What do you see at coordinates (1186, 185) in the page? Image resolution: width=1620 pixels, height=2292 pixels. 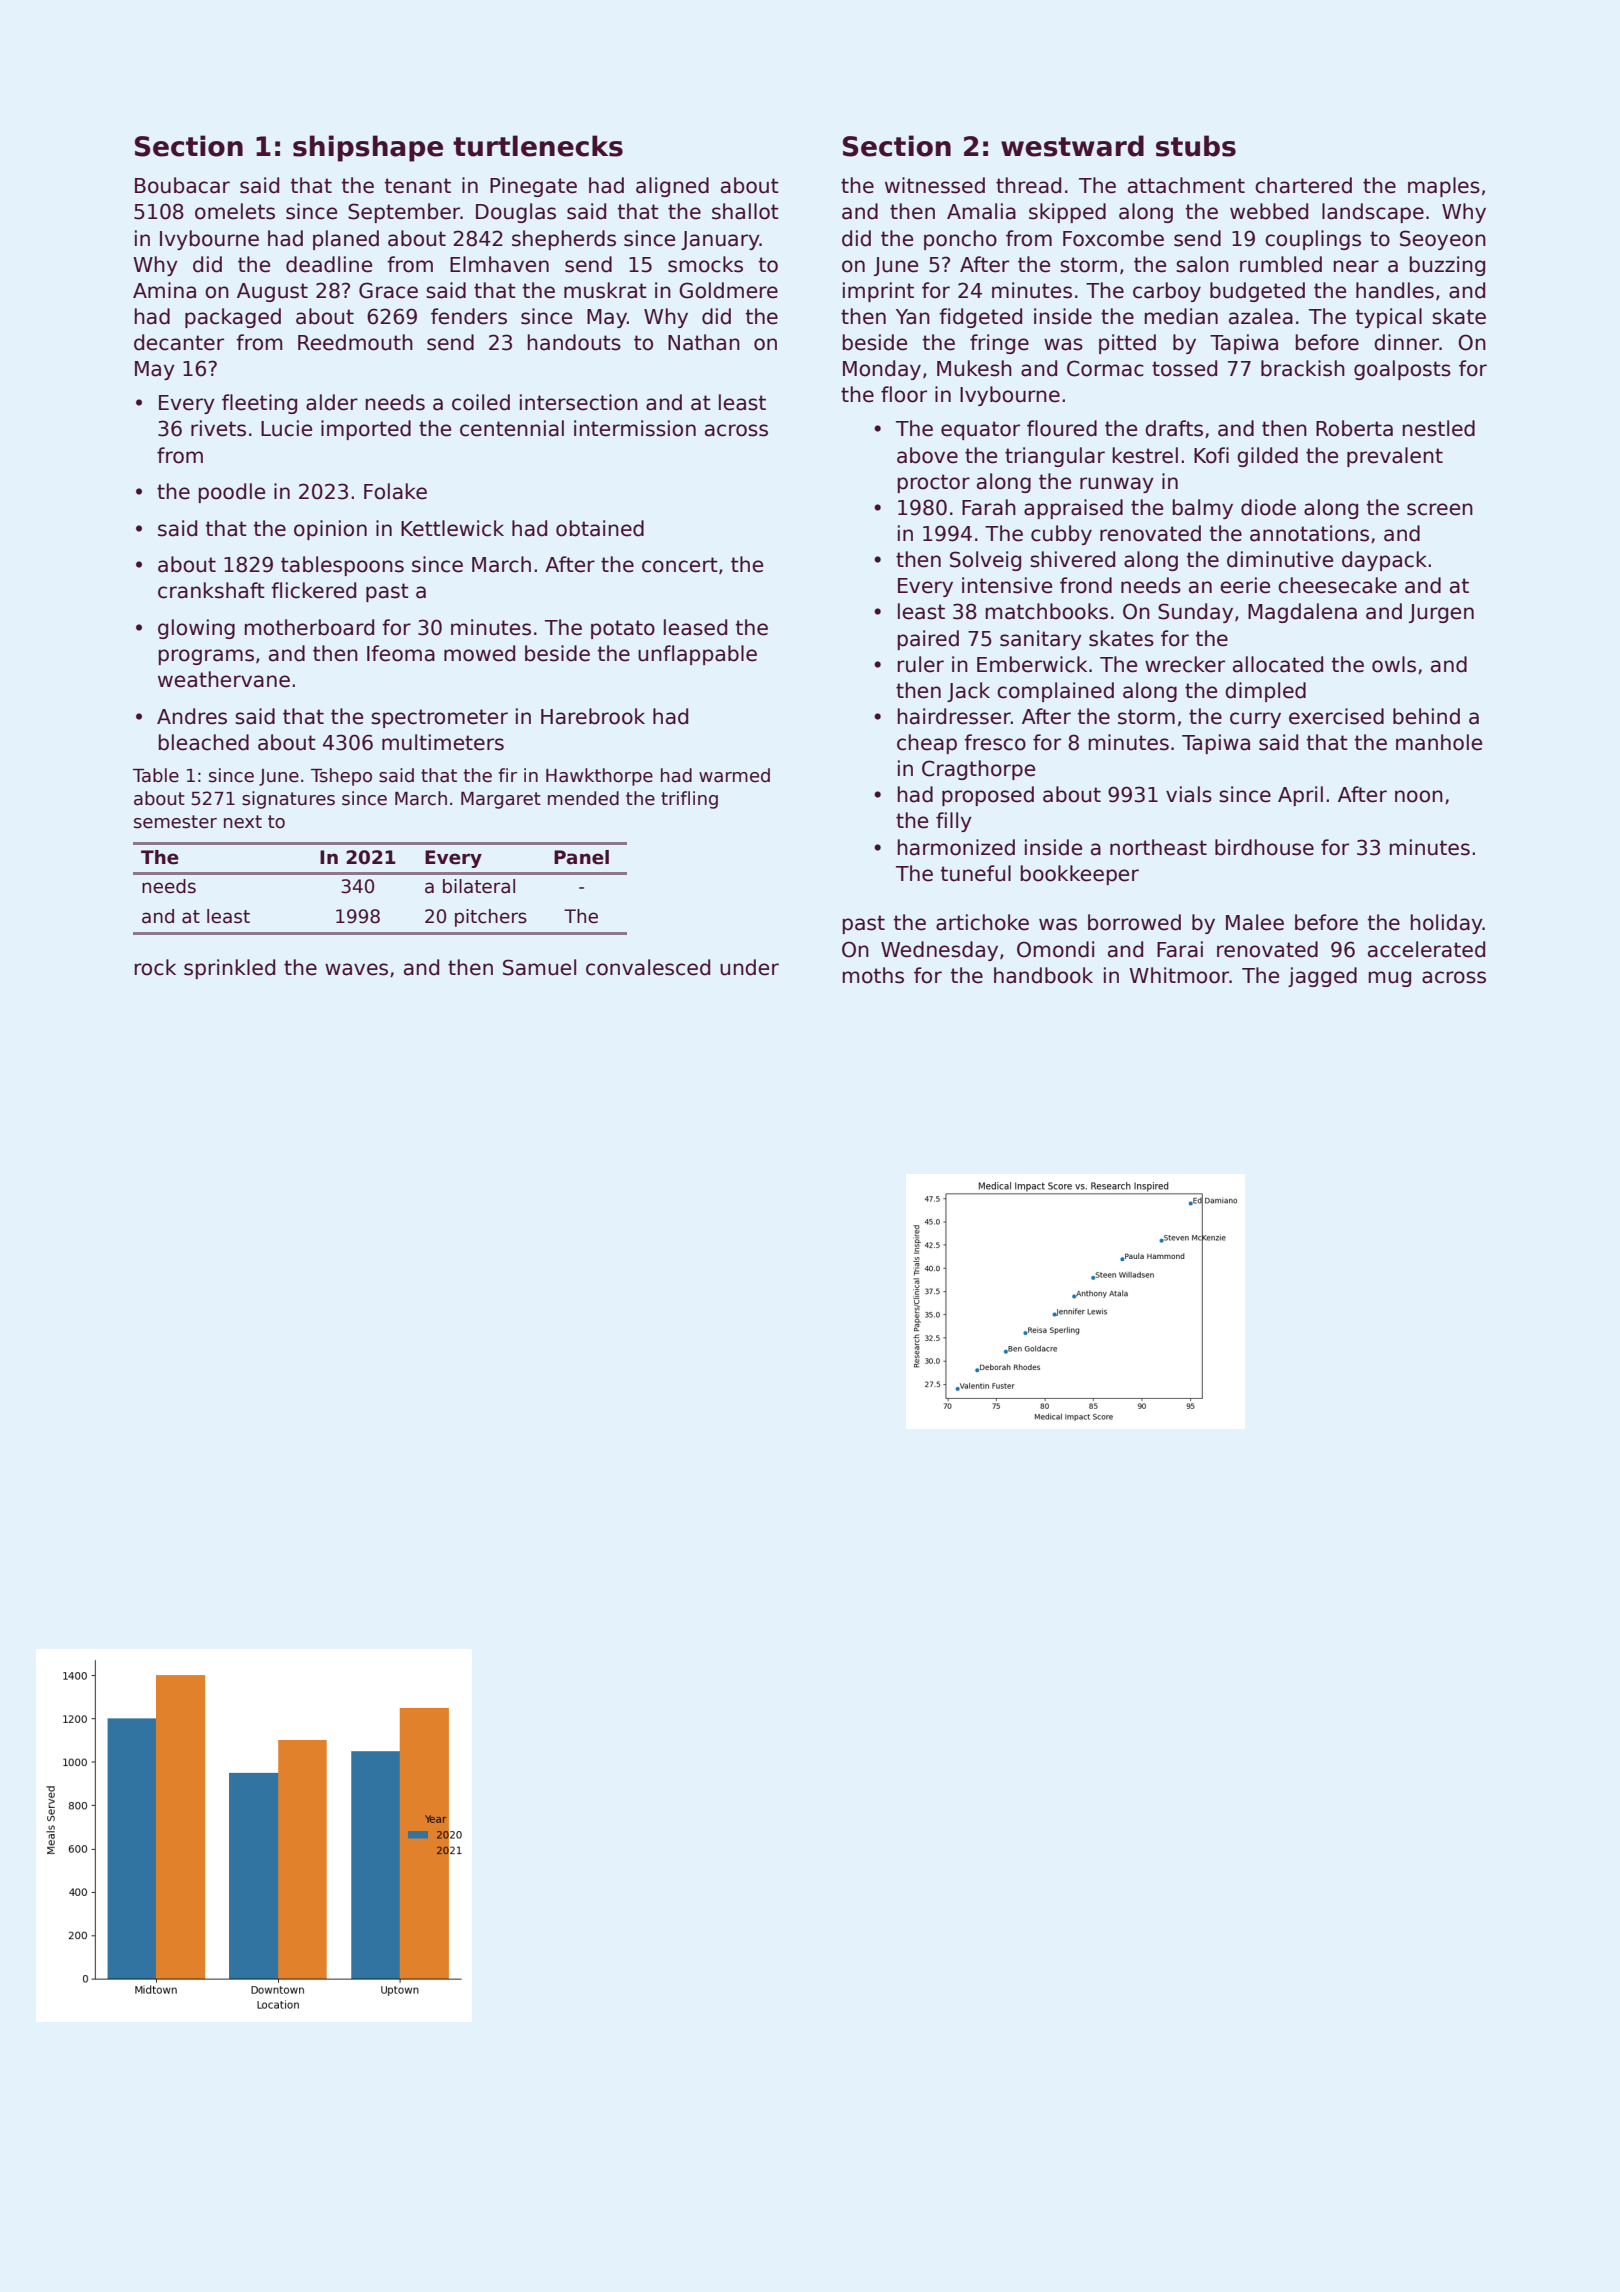 I see `attachment` at bounding box center [1186, 185].
